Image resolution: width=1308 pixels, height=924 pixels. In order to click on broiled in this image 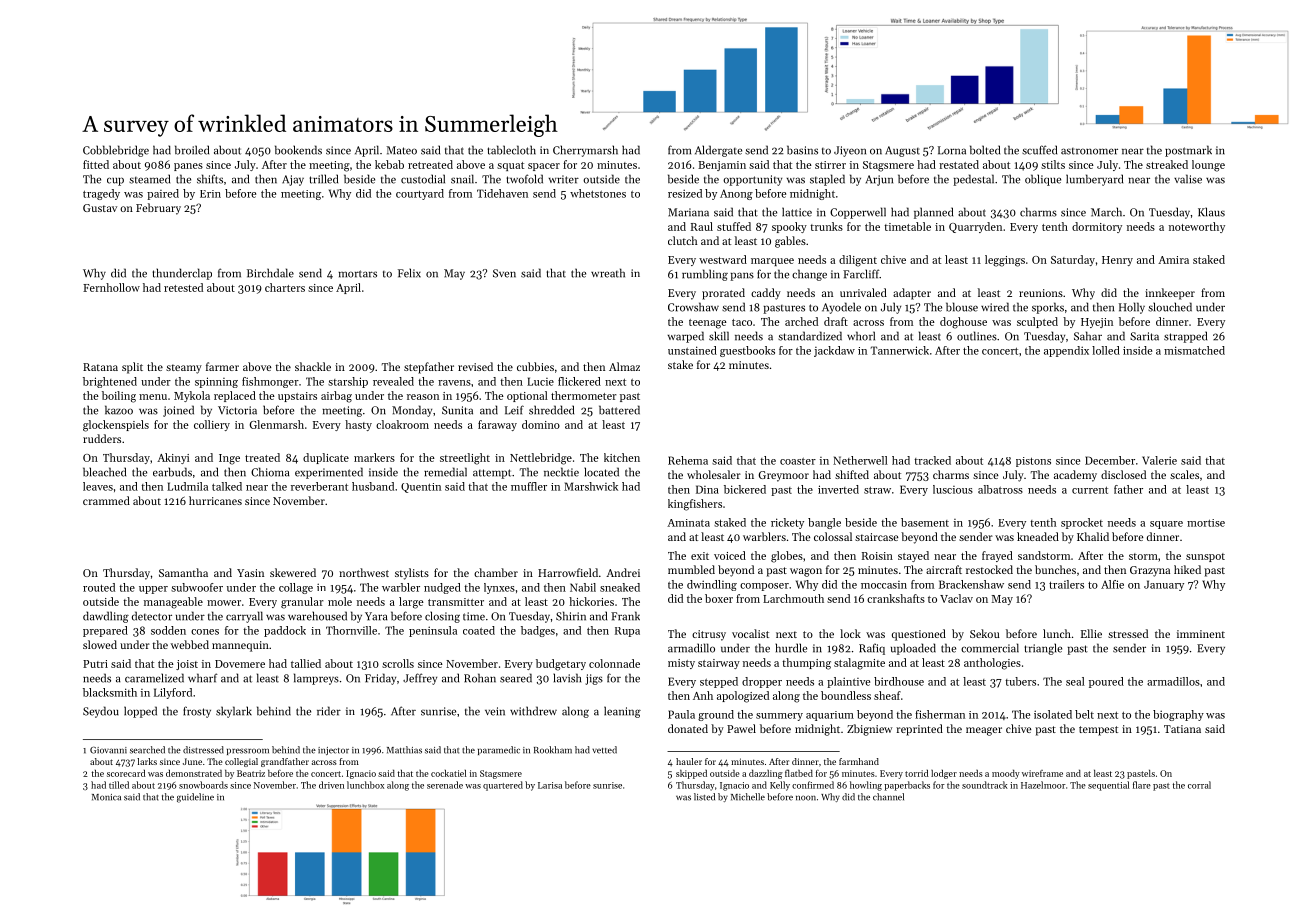, I will do `click(192, 150)`.
